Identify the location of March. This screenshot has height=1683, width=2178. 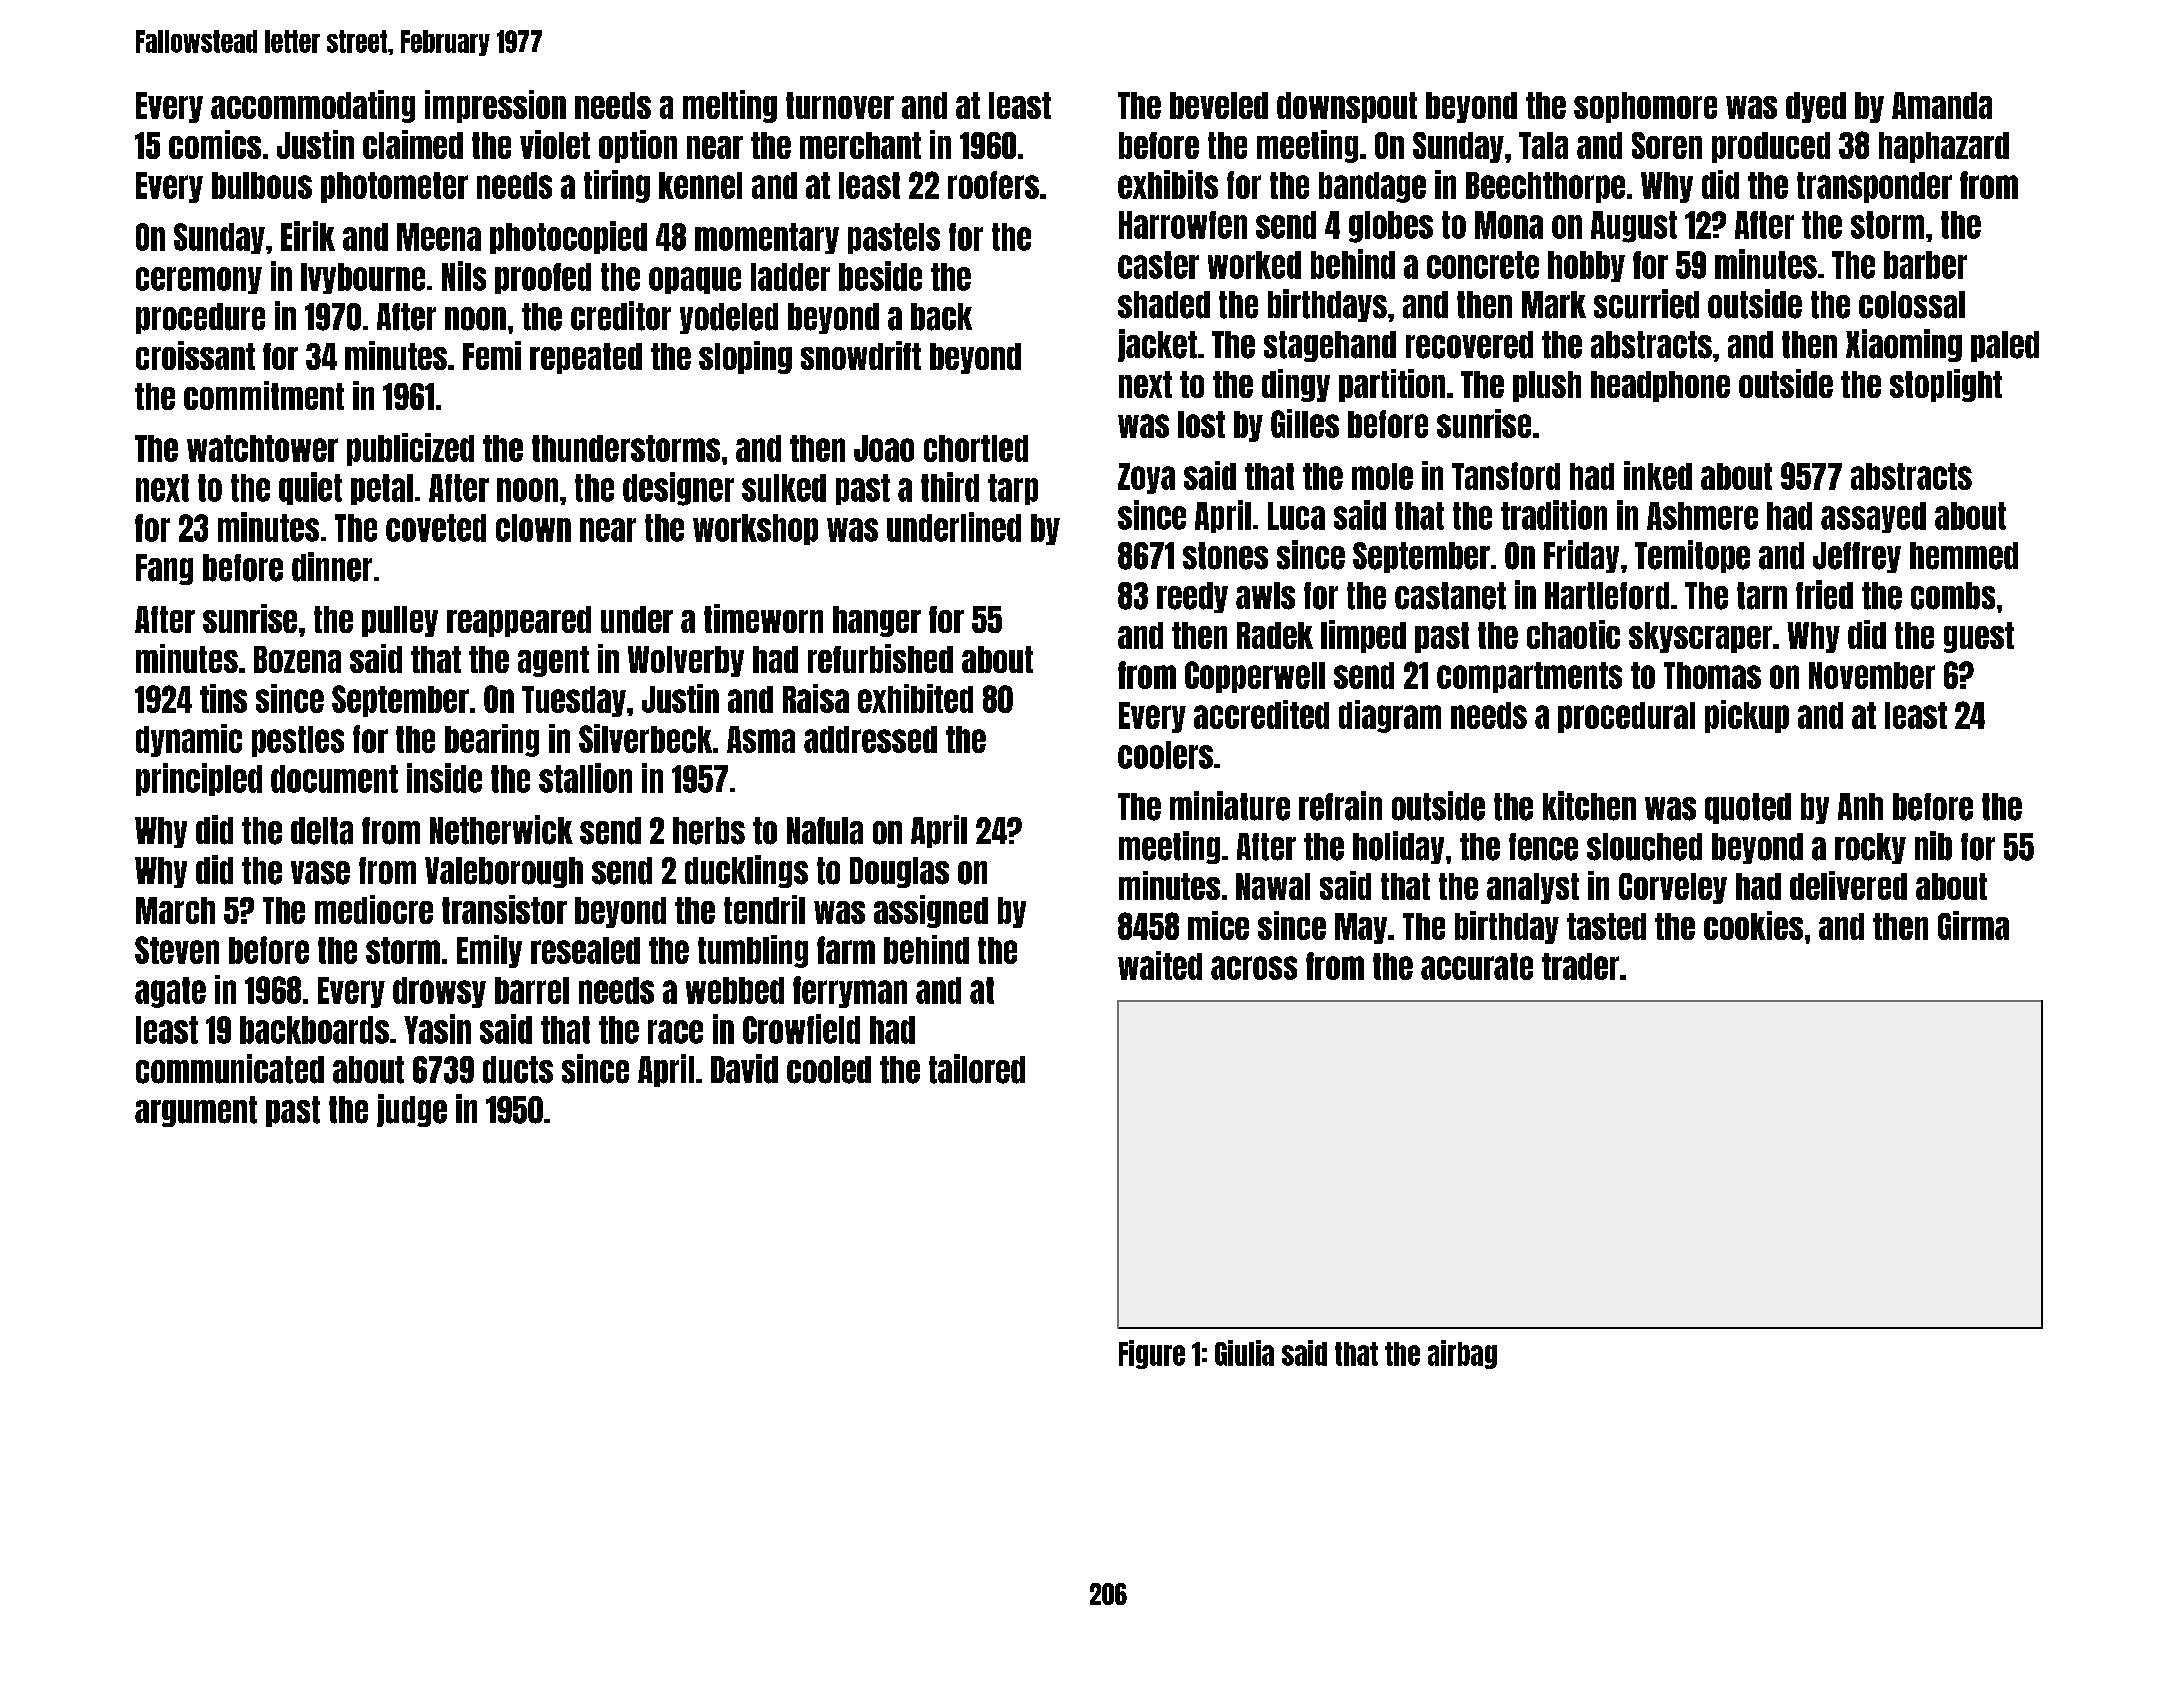
(175, 910).
